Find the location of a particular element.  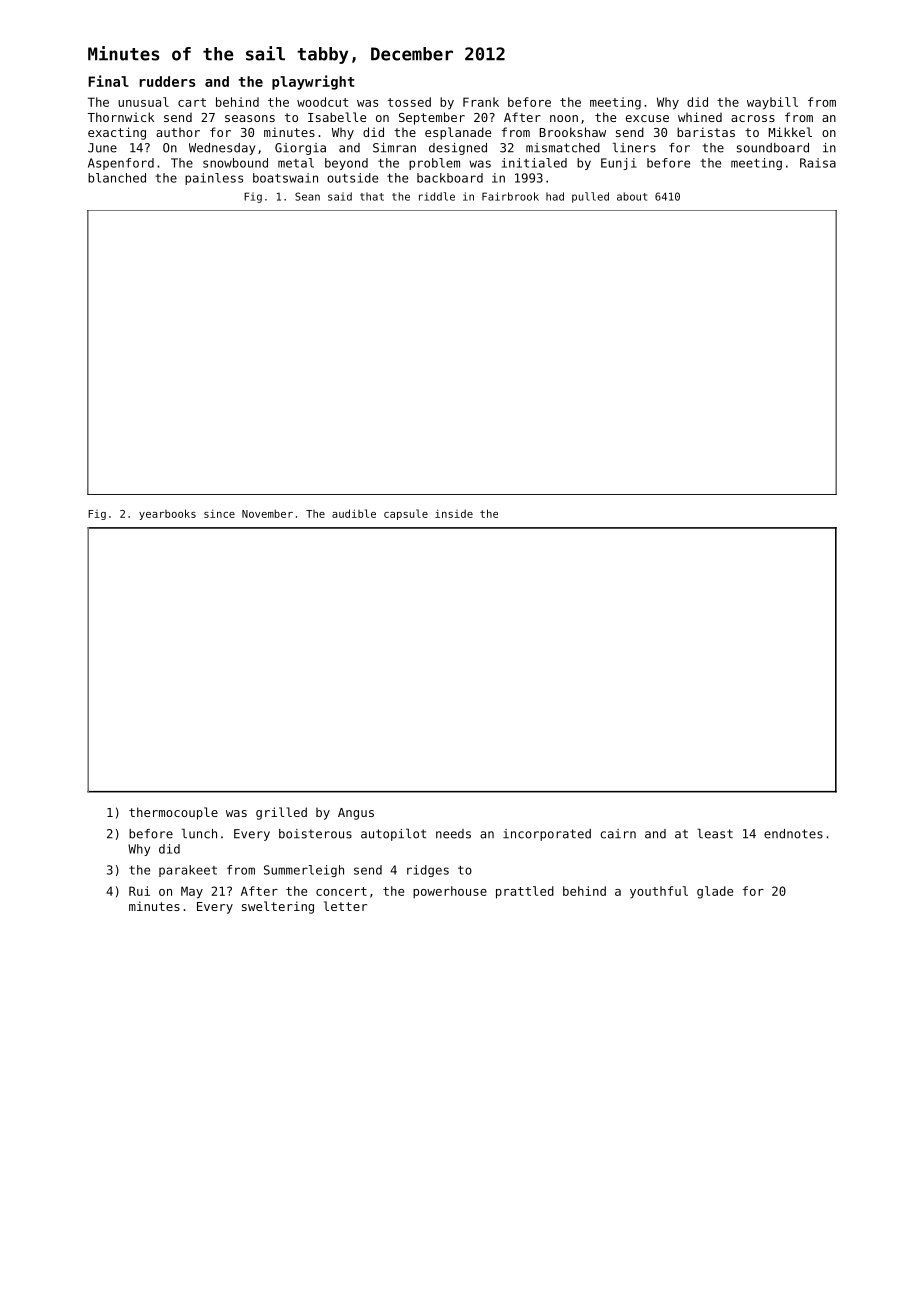

audible is located at coordinates (354, 513).
